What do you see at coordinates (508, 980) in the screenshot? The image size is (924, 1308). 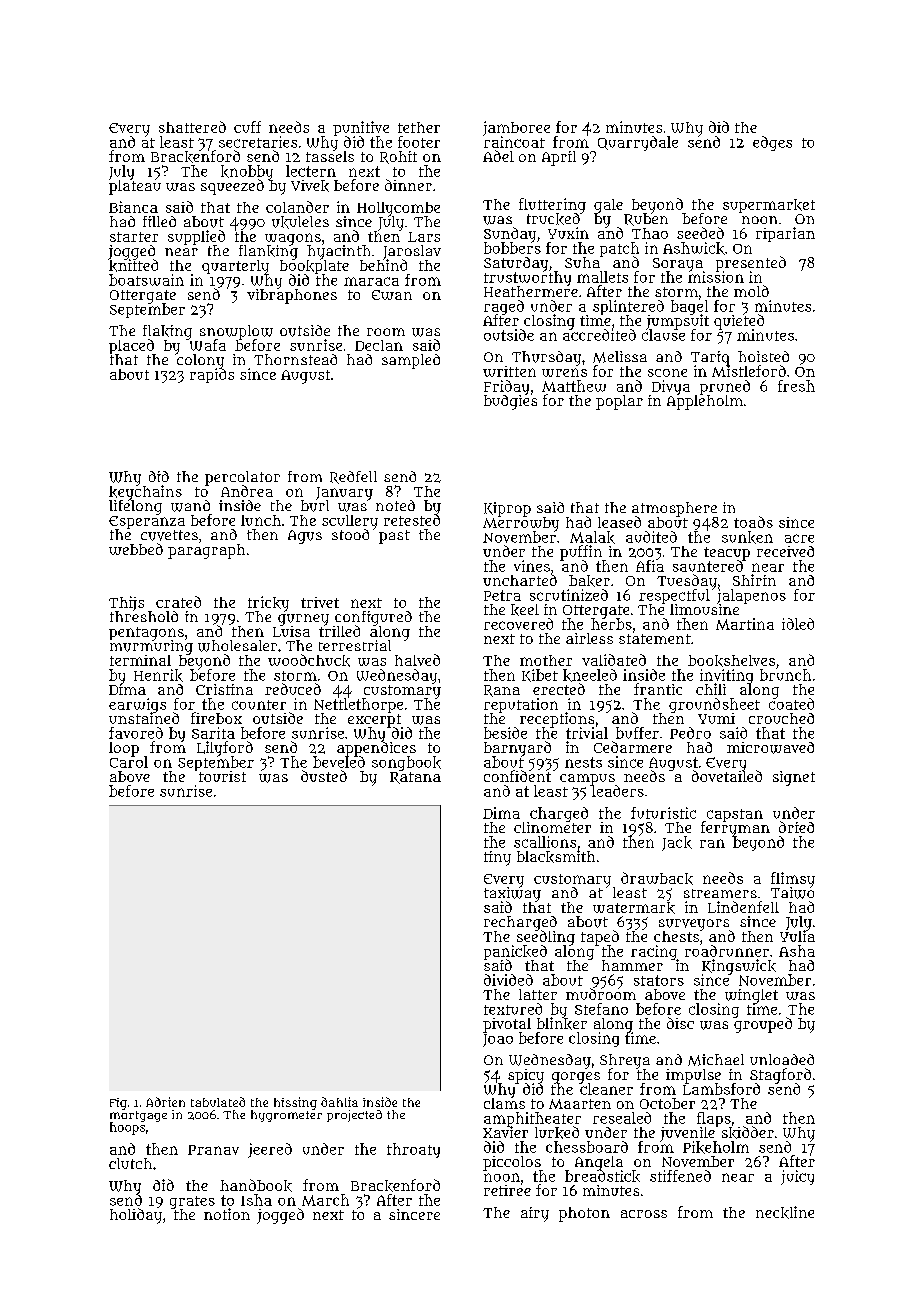 I see `divided` at bounding box center [508, 980].
